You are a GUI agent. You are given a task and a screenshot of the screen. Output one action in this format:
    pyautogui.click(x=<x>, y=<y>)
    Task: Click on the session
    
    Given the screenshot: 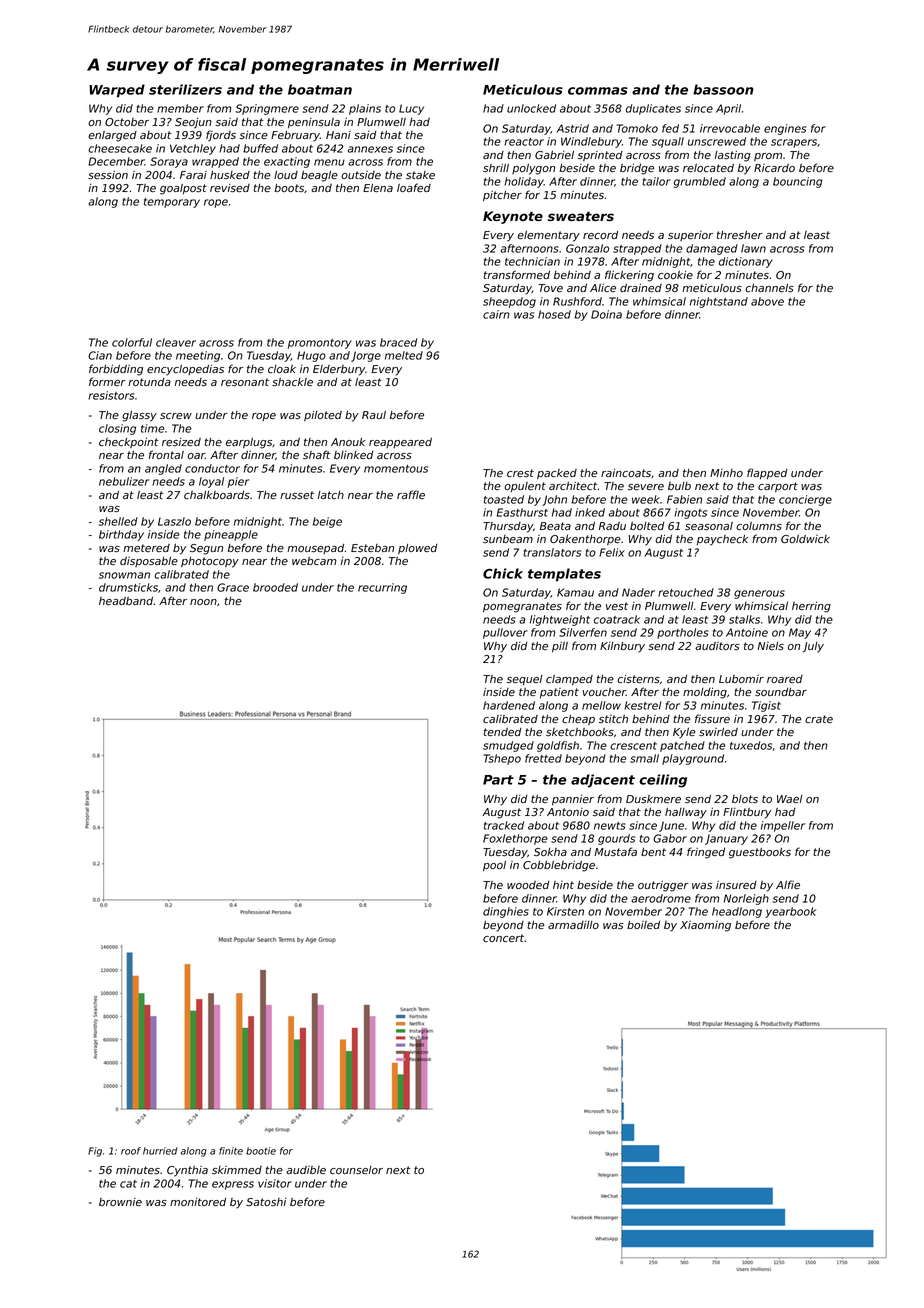 What is the action you would take?
    pyautogui.click(x=108, y=175)
